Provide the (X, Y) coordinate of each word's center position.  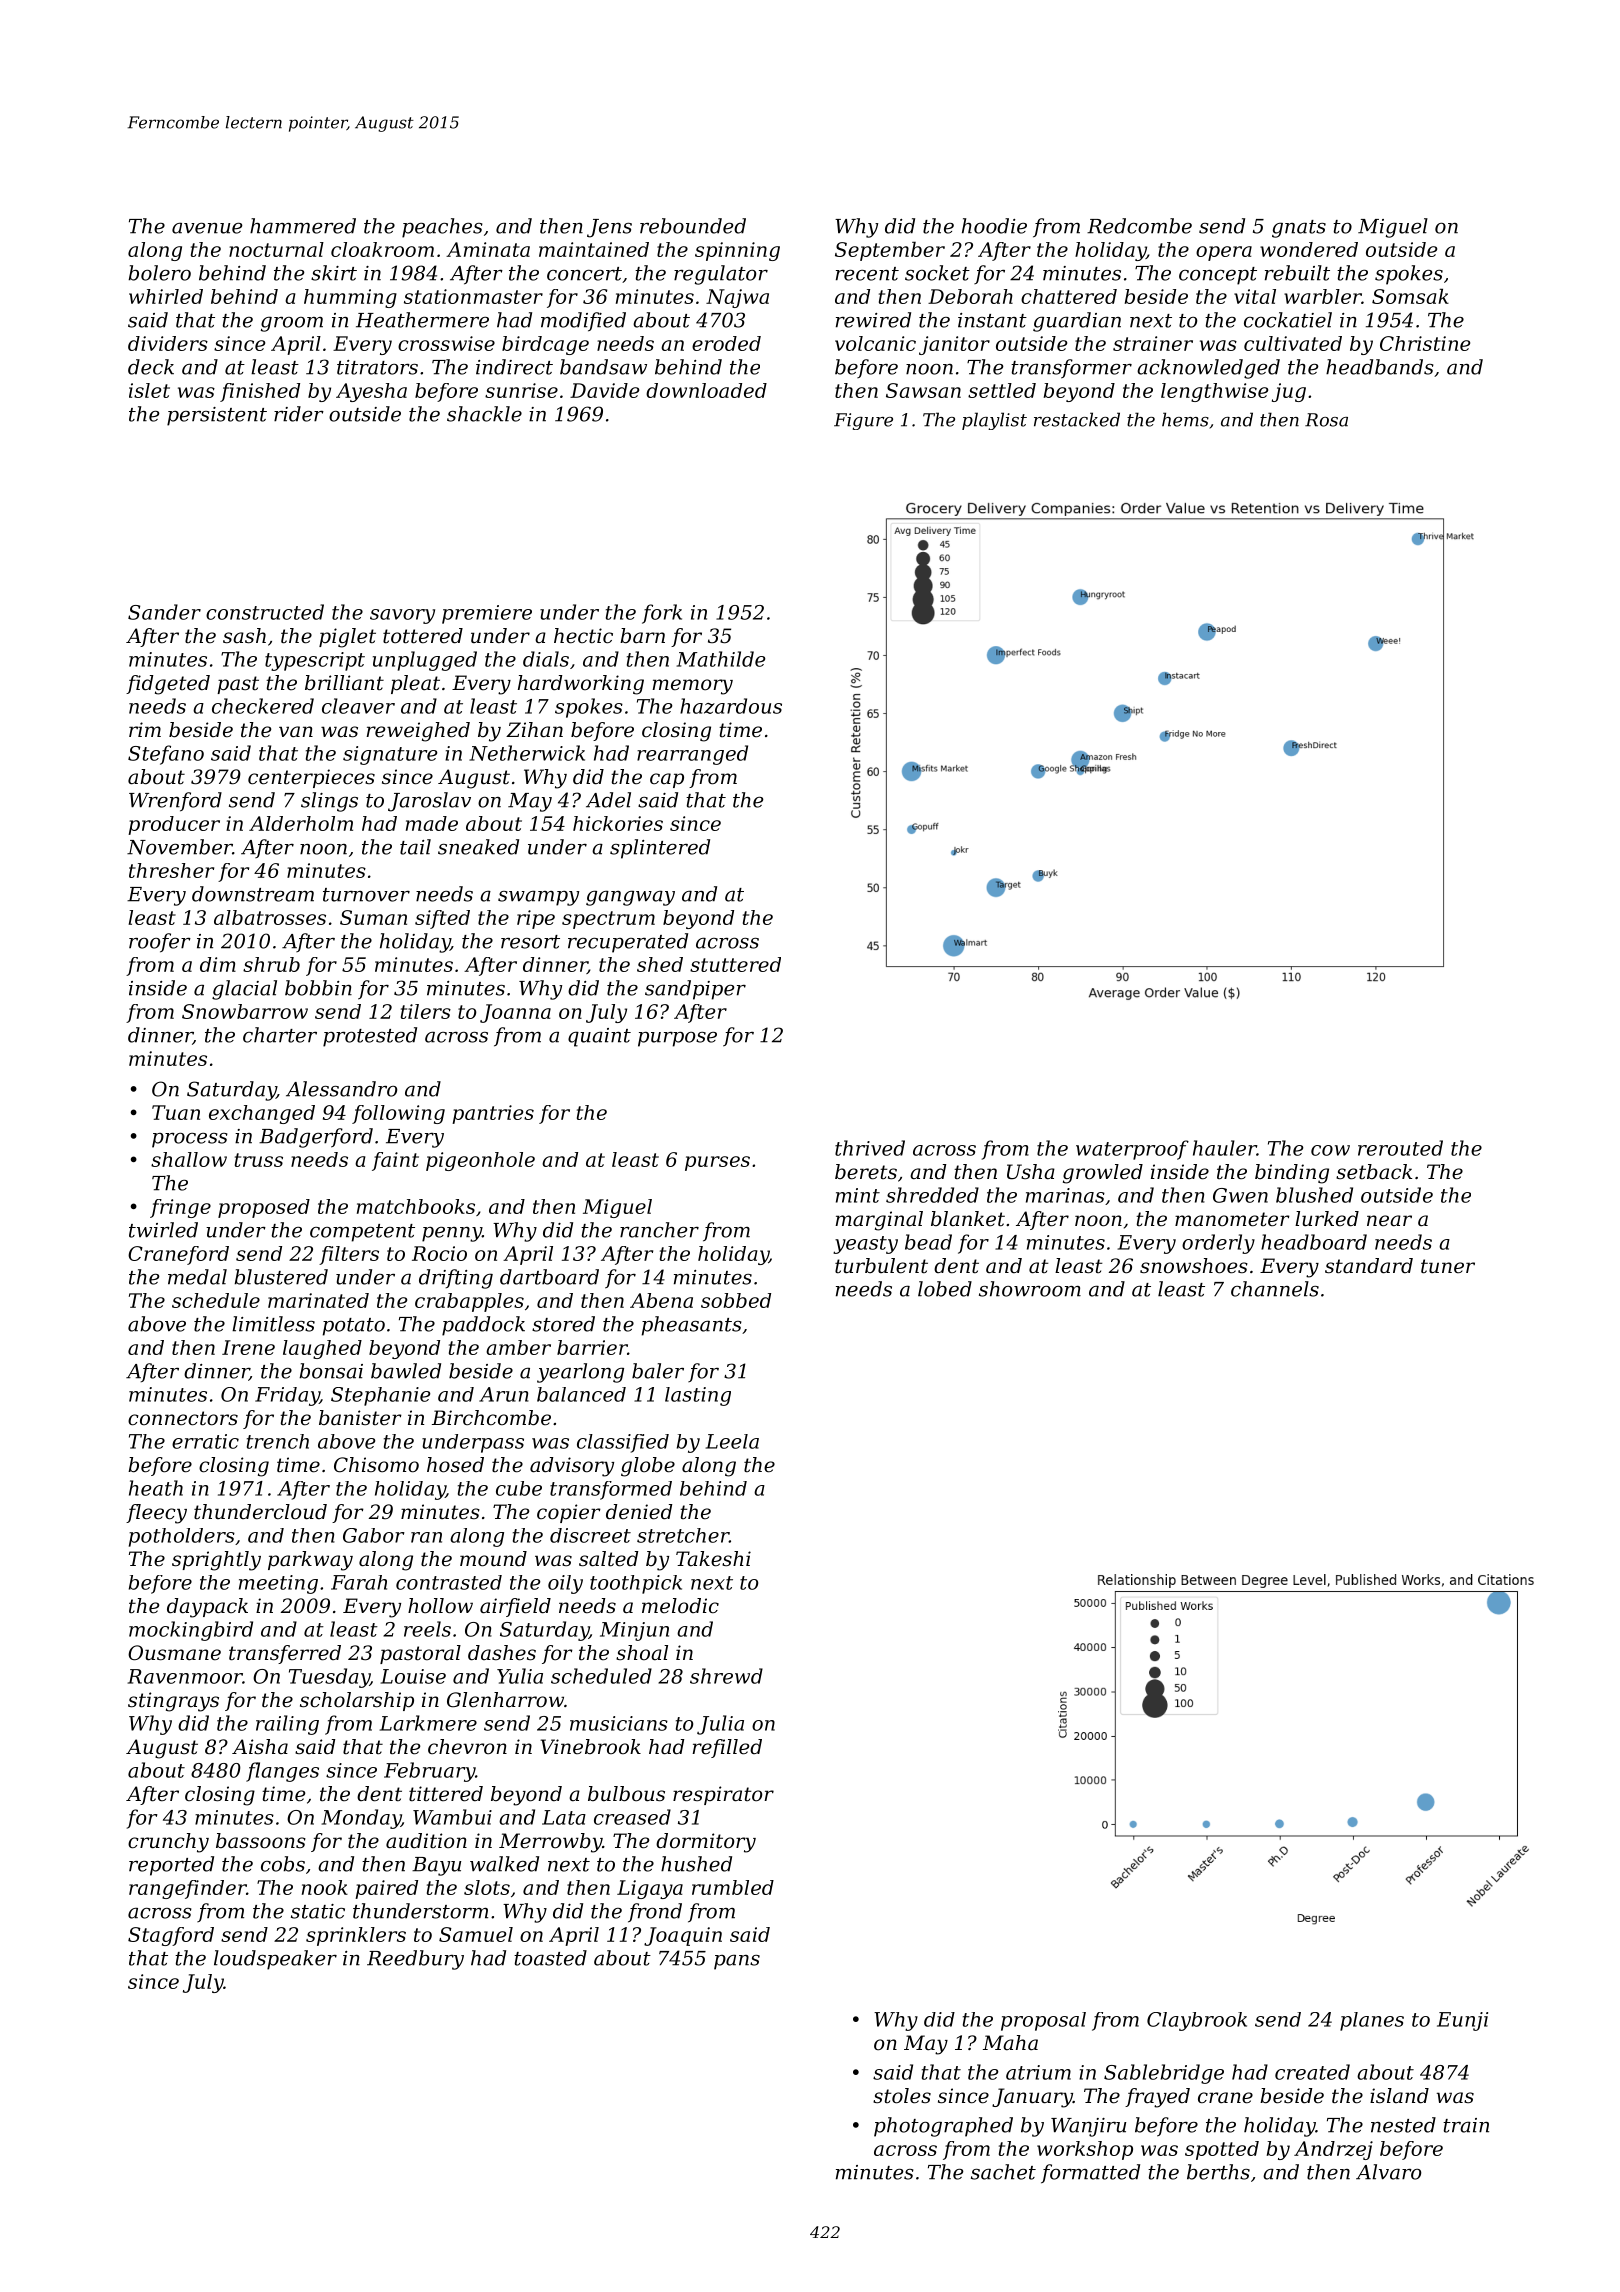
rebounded (693, 226)
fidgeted (168, 685)
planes (1372, 2021)
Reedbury (415, 1960)
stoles (902, 2096)
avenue (207, 228)
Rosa (1326, 420)
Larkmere (428, 1723)
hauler (1225, 1148)
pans (737, 1962)
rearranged (692, 755)
